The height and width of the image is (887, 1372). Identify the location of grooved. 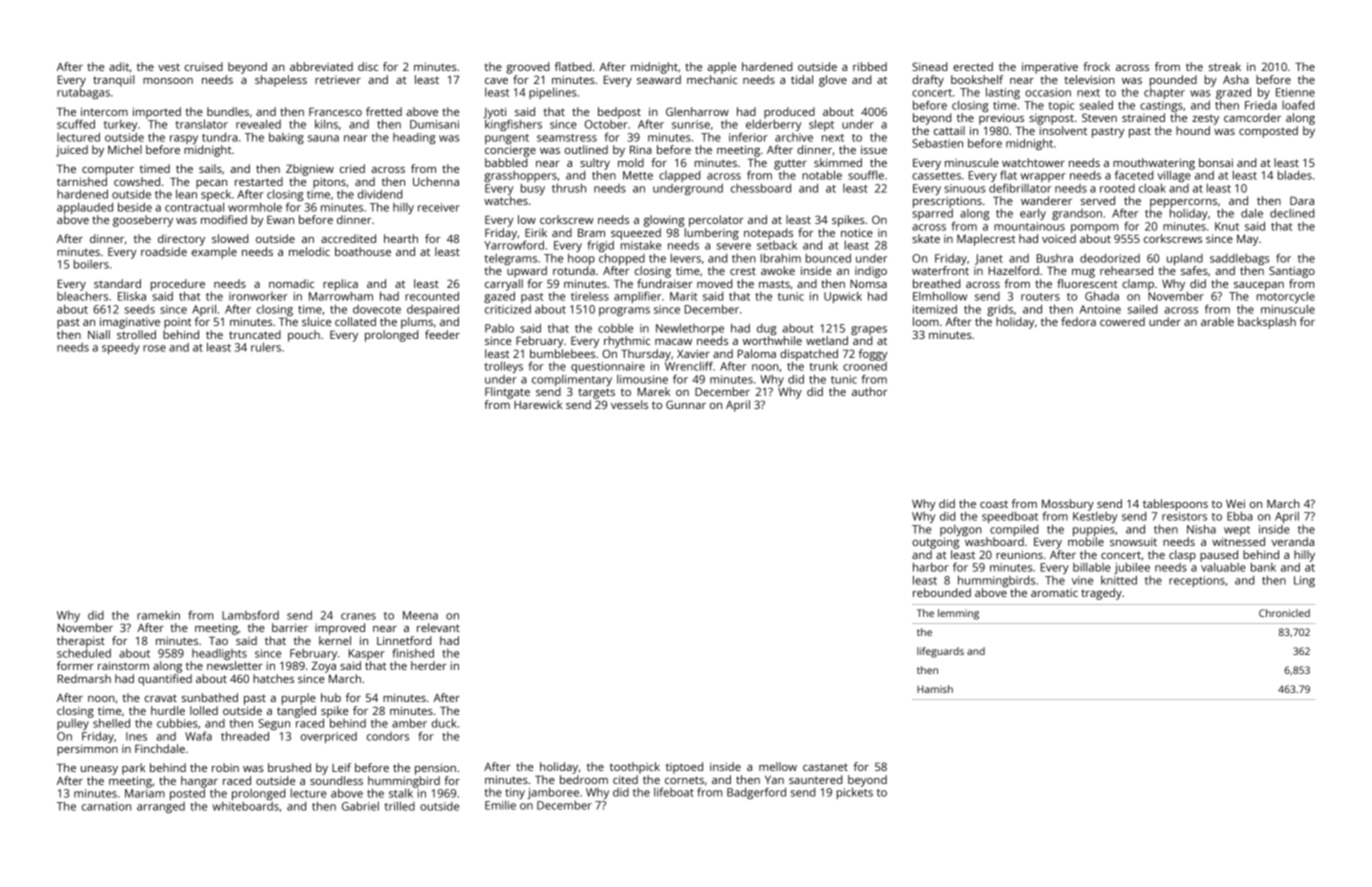
(527, 68).
